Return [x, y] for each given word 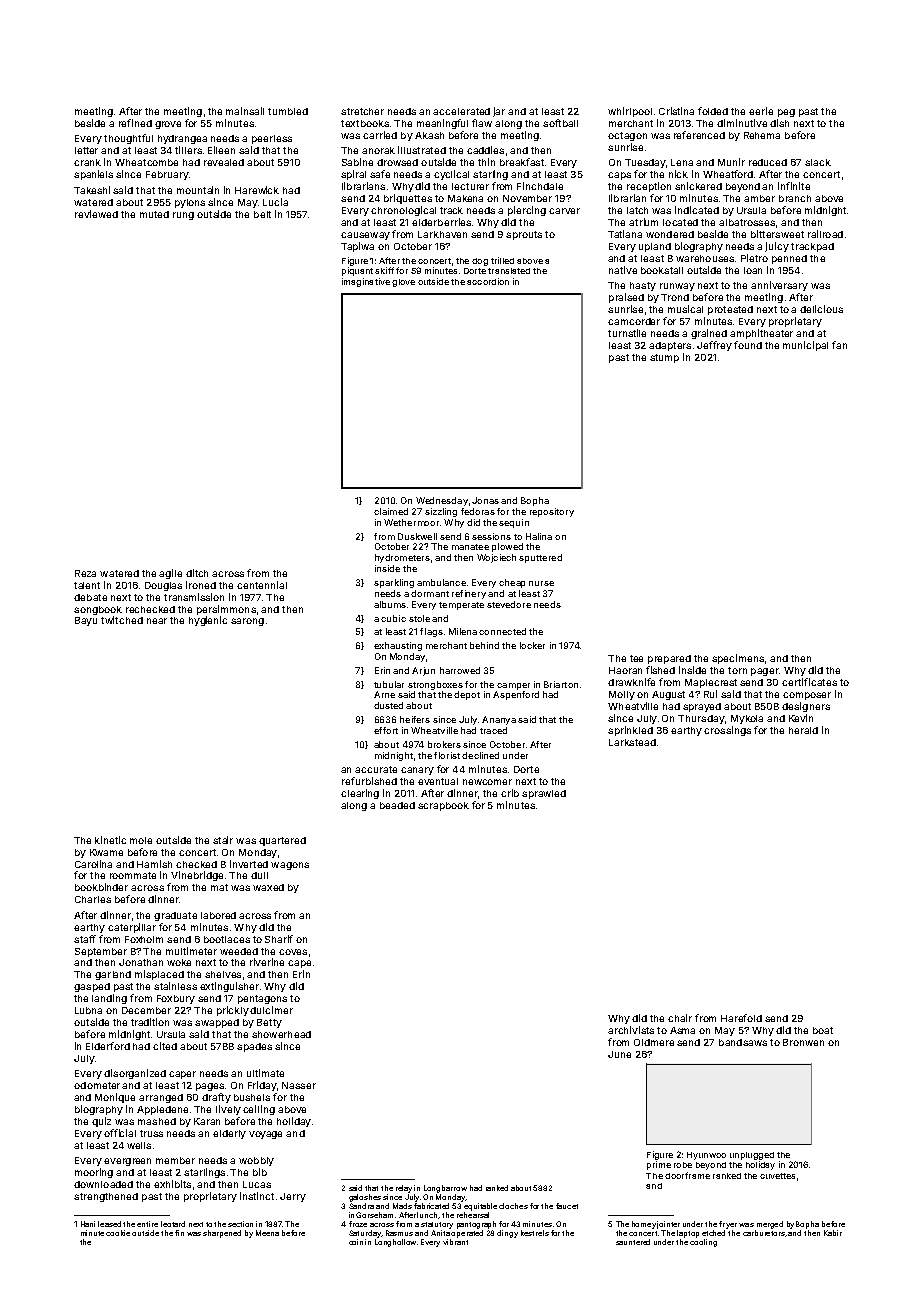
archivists [631, 1030]
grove [168, 125]
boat [823, 1030]
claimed [391, 511]
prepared [669, 659]
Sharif [279, 939]
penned [789, 259]
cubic [393, 618]
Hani [88, 1224]
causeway [365, 236]
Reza [85, 573]
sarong [247, 622]
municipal [805, 346]
